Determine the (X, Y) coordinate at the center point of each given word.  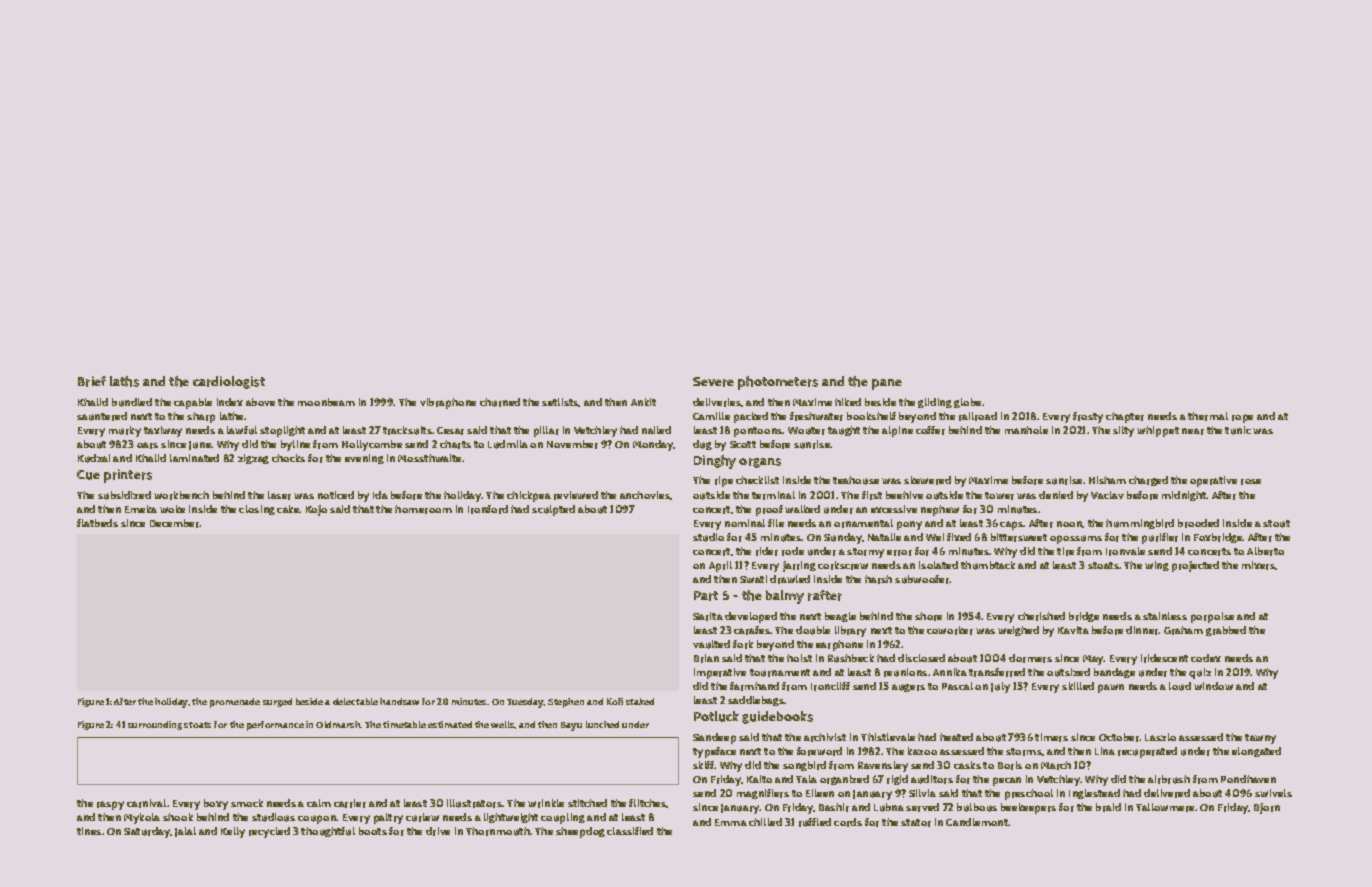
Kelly (233, 832)
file (776, 523)
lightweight (511, 818)
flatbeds (97, 523)
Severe (713, 382)
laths (124, 381)
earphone (839, 645)
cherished (1041, 616)
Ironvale (1125, 551)
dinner (1142, 630)
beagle (840, 617)
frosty (1088, 417)
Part (706, 596)
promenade (235, 703)
